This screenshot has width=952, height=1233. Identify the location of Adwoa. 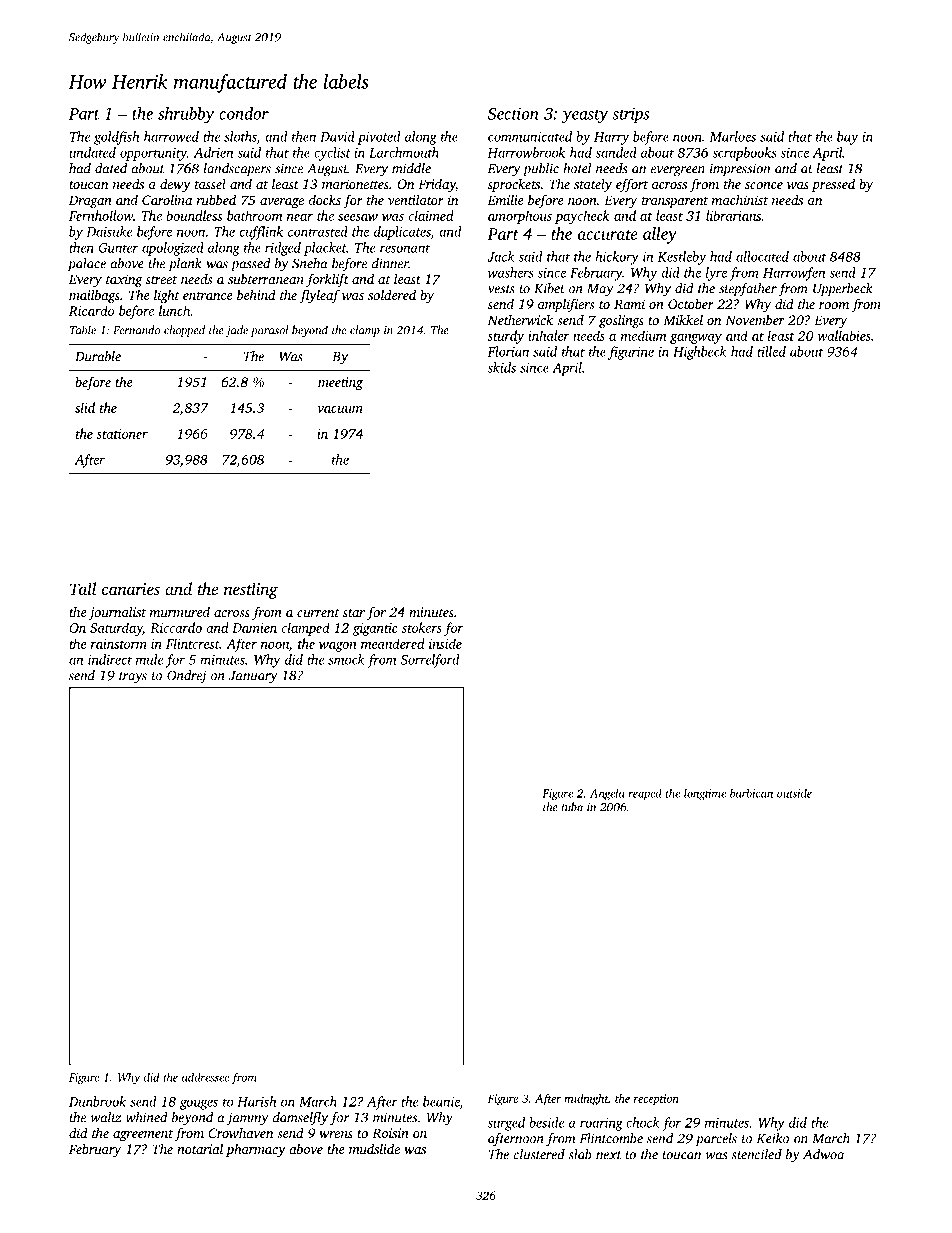
(823, 1154).
